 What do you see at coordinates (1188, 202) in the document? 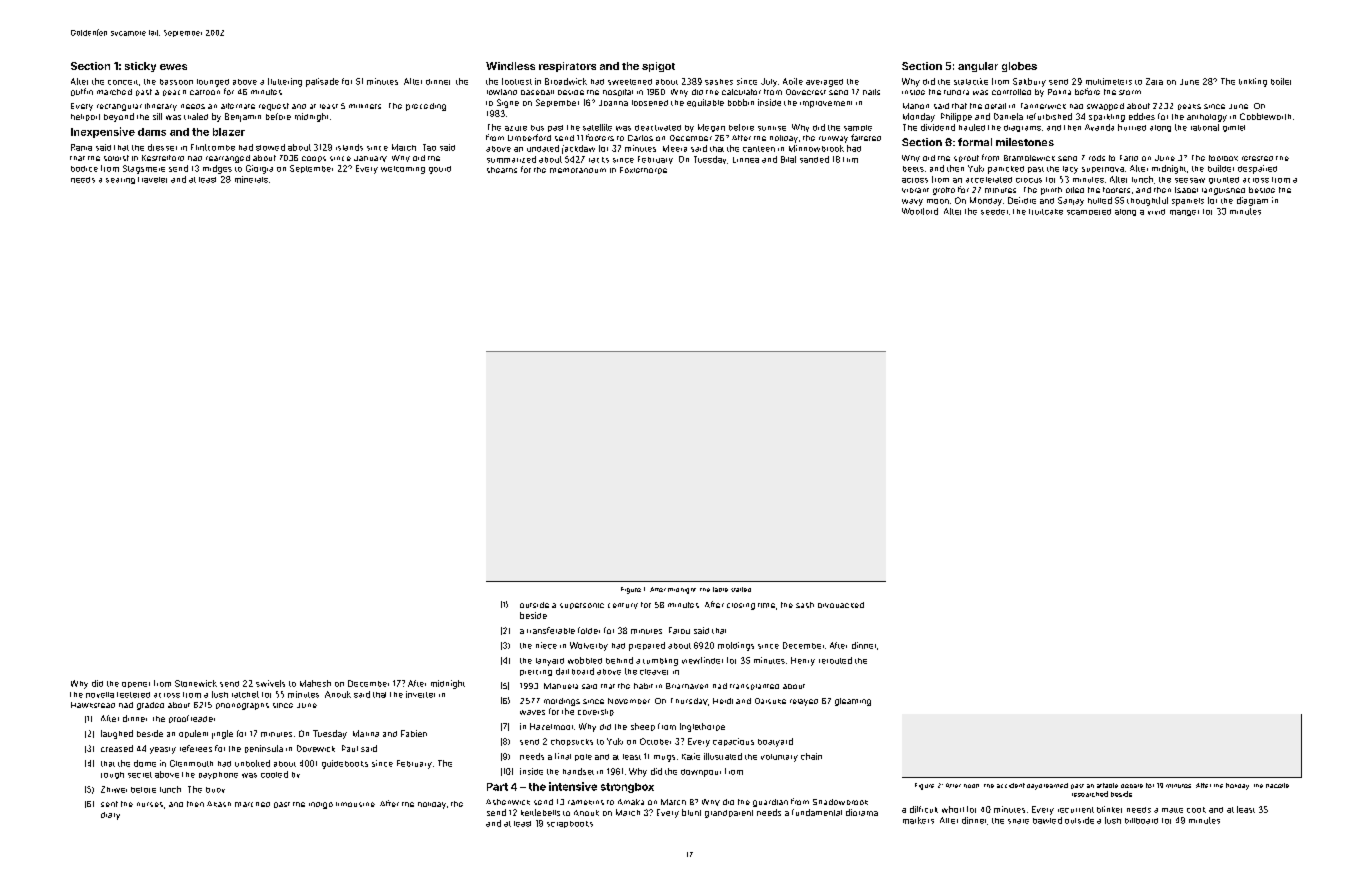
I see `spaniels` at bounding box center [1188, 202].
